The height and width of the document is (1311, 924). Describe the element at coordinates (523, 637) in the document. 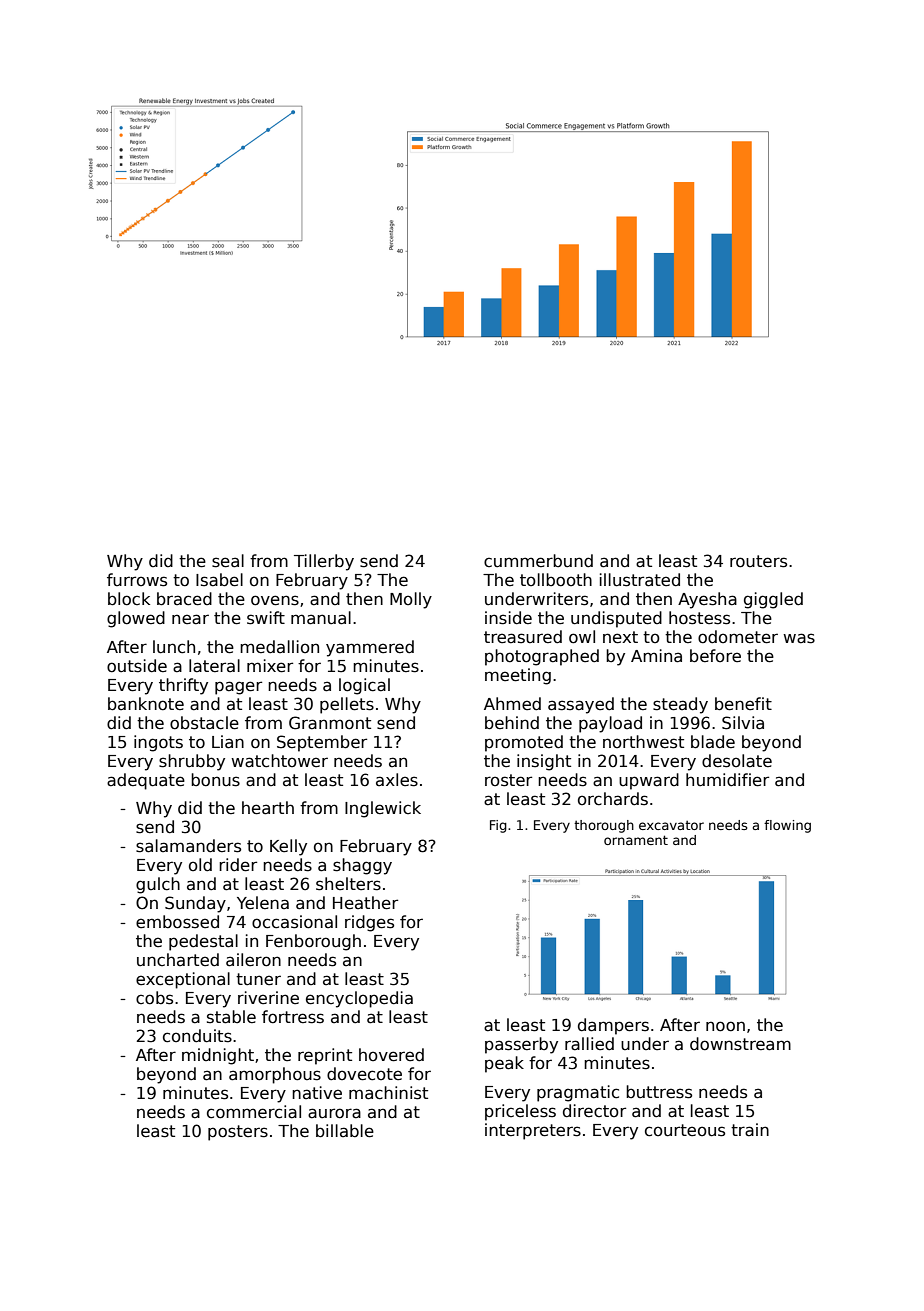

I see `treasured` at that location.
